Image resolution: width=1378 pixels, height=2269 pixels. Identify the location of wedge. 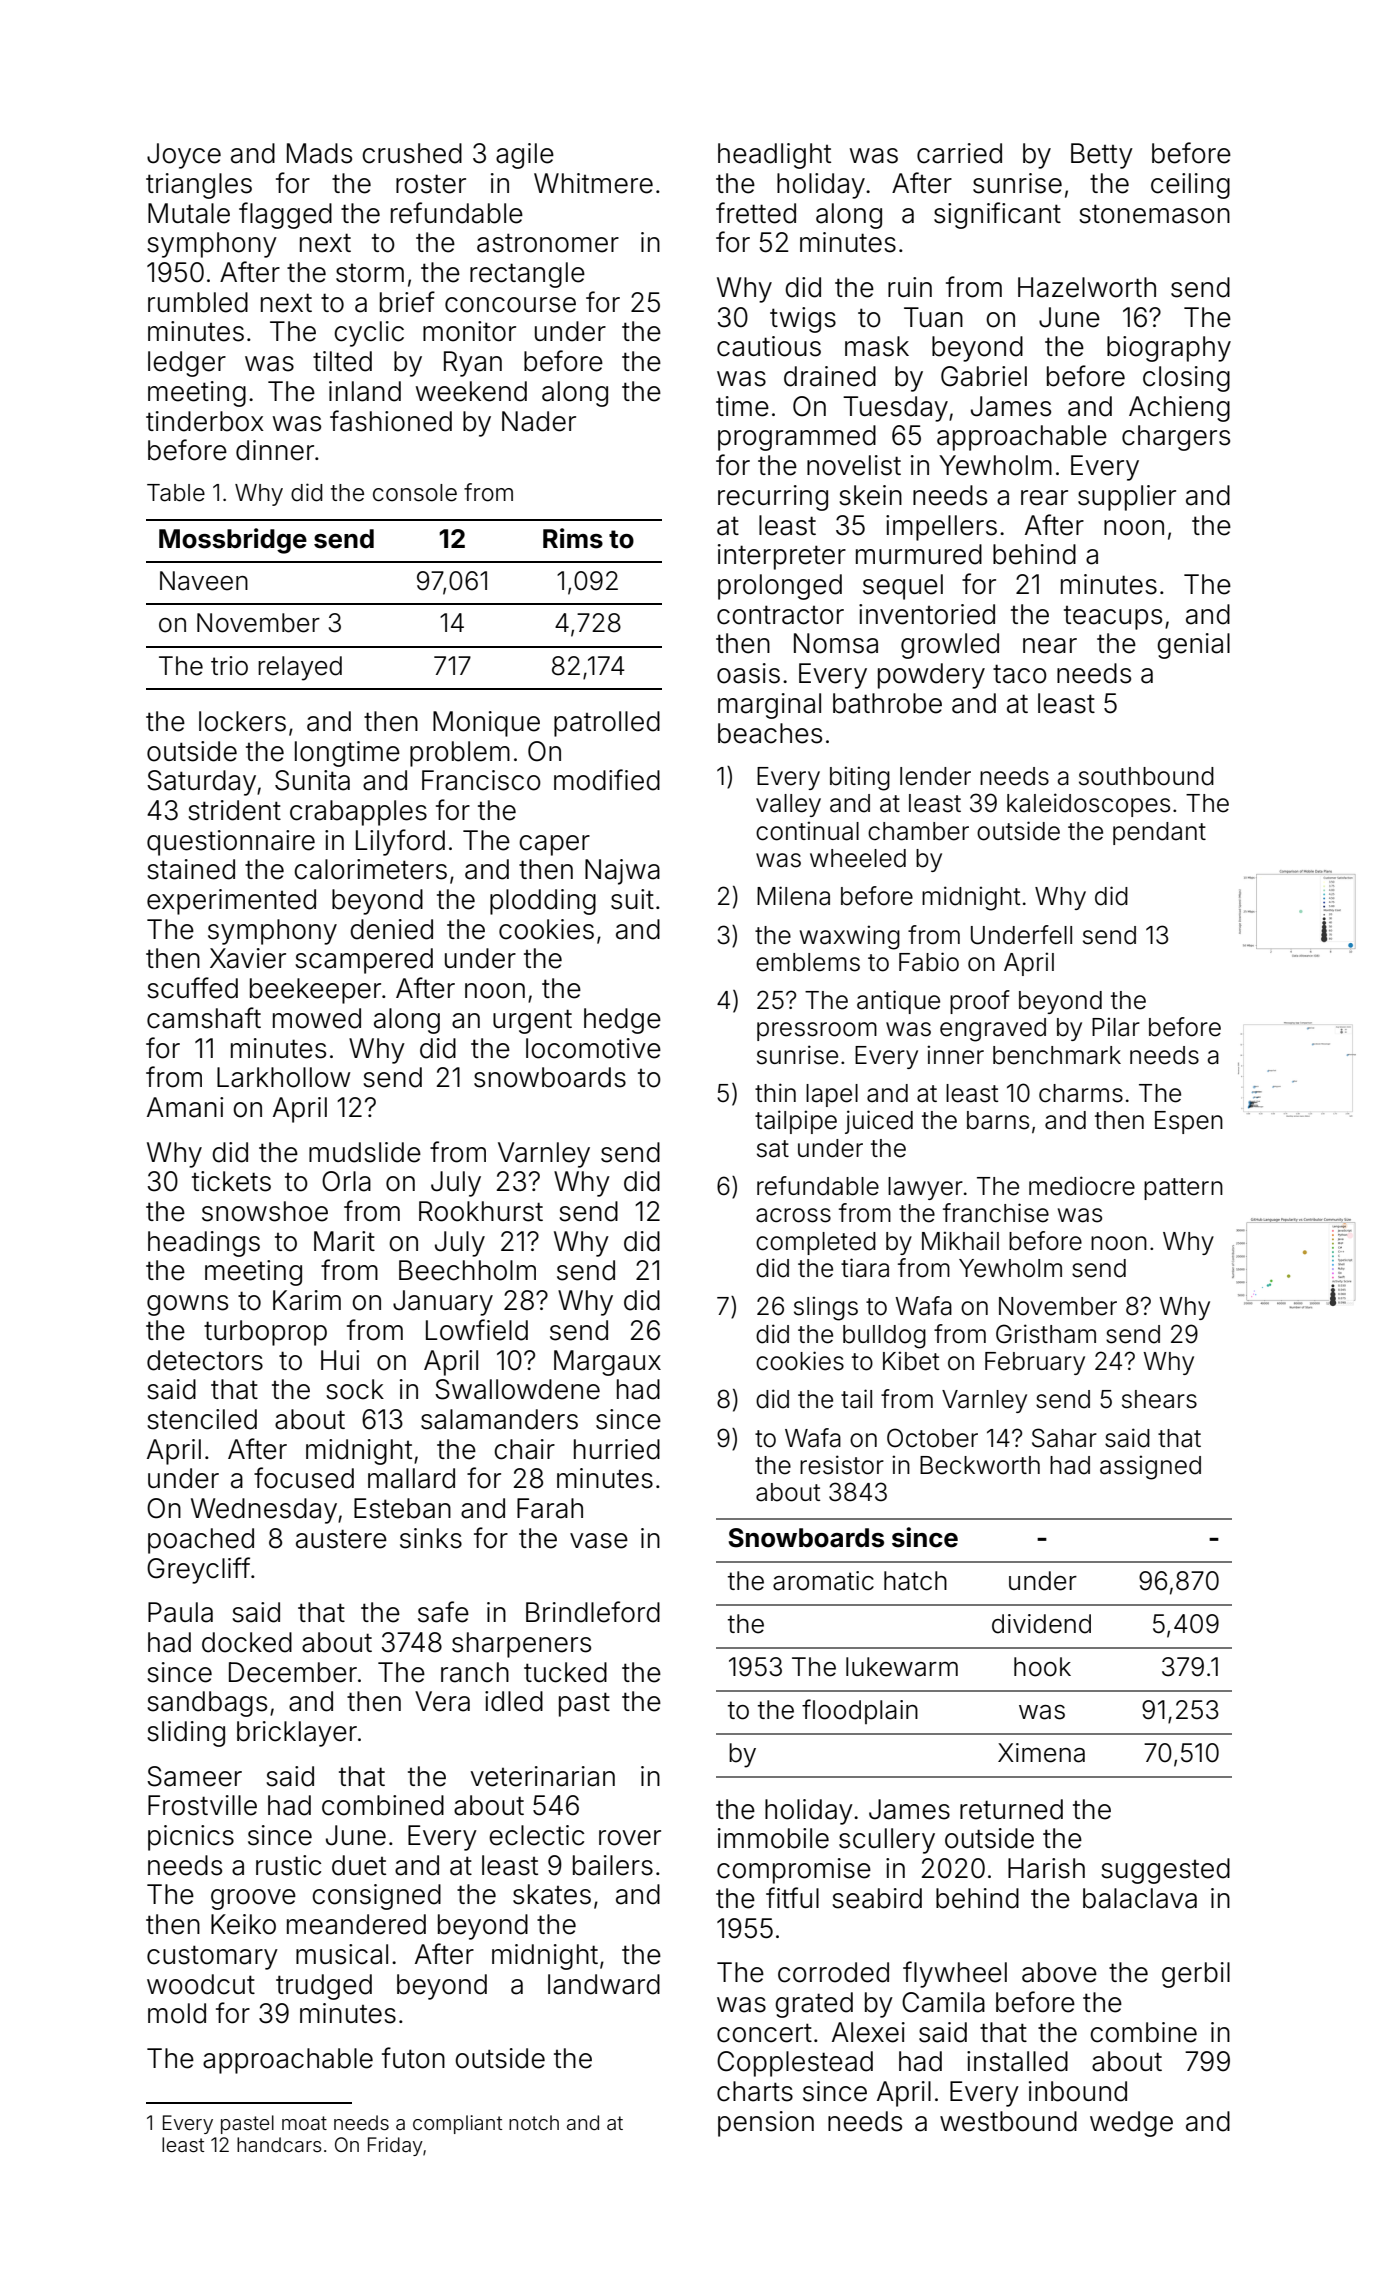
(1131, 2124).
